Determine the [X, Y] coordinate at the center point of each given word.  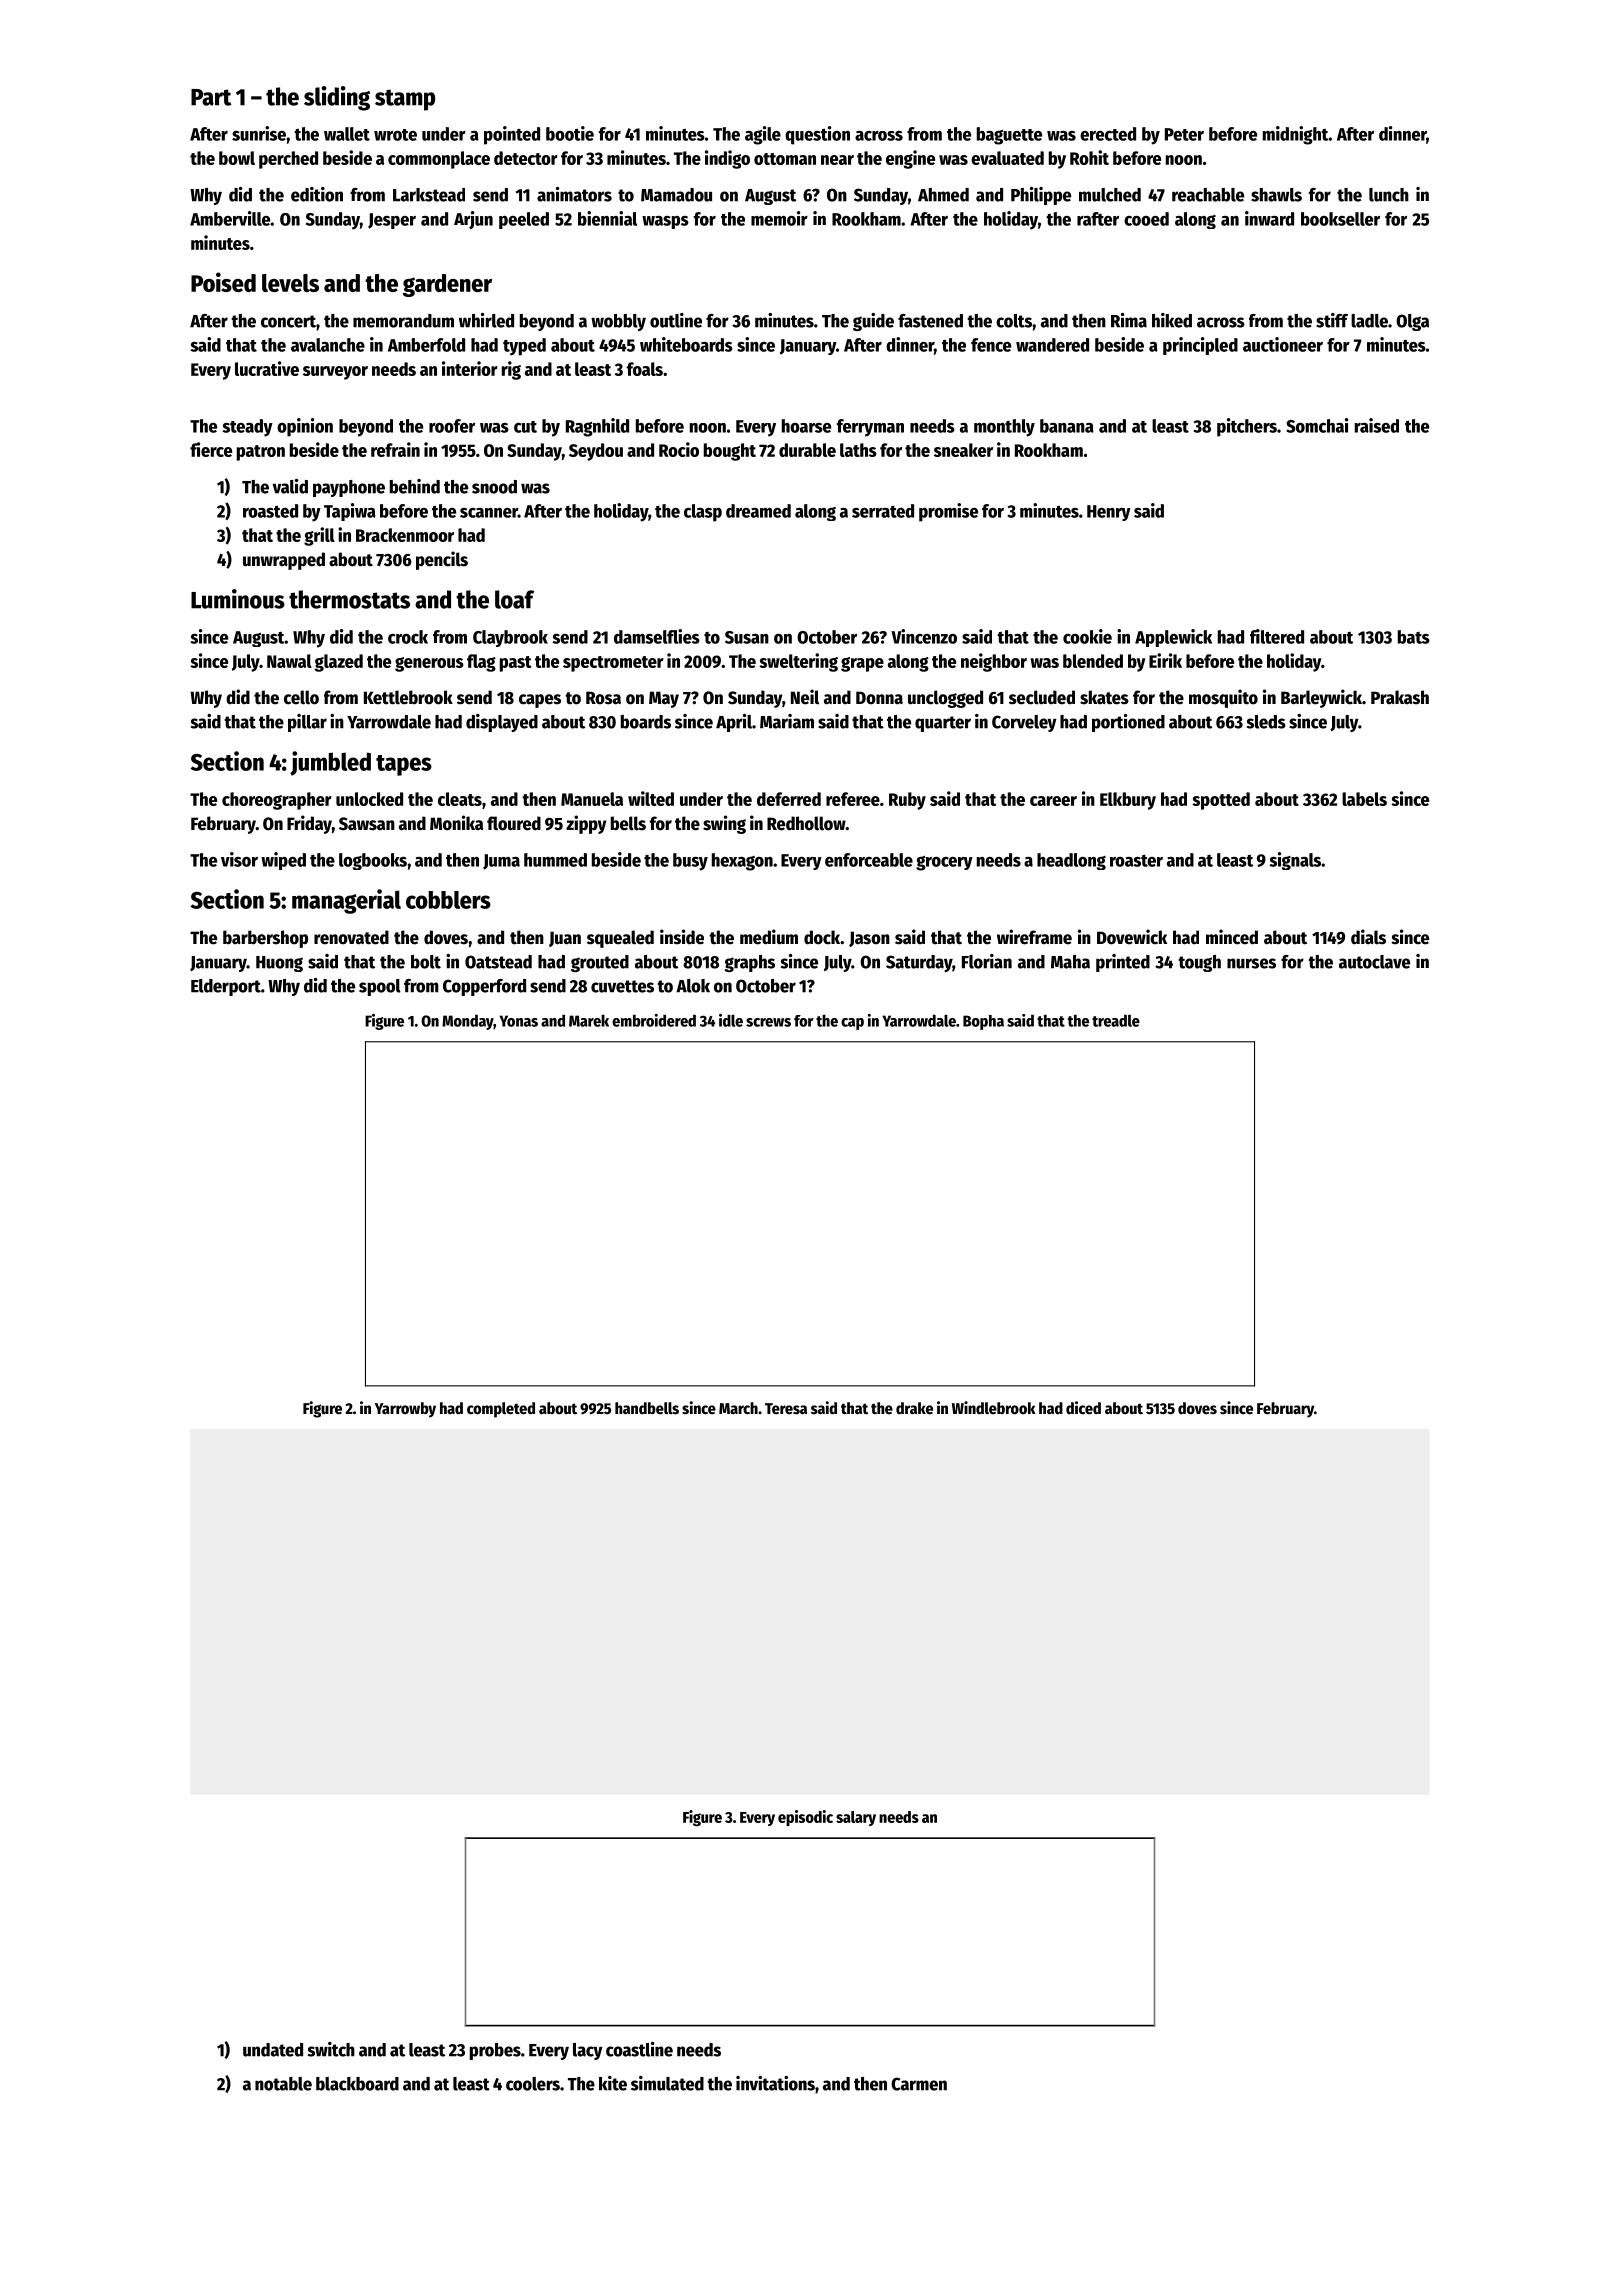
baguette [1009, 136]
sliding [337, 98]
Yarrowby [405, 1410]
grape [862, 664]
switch [331, 2049]
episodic [805, 1818]
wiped [283, 861]
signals [1295, 861]
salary [856, 1818]
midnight [1295, 135]
